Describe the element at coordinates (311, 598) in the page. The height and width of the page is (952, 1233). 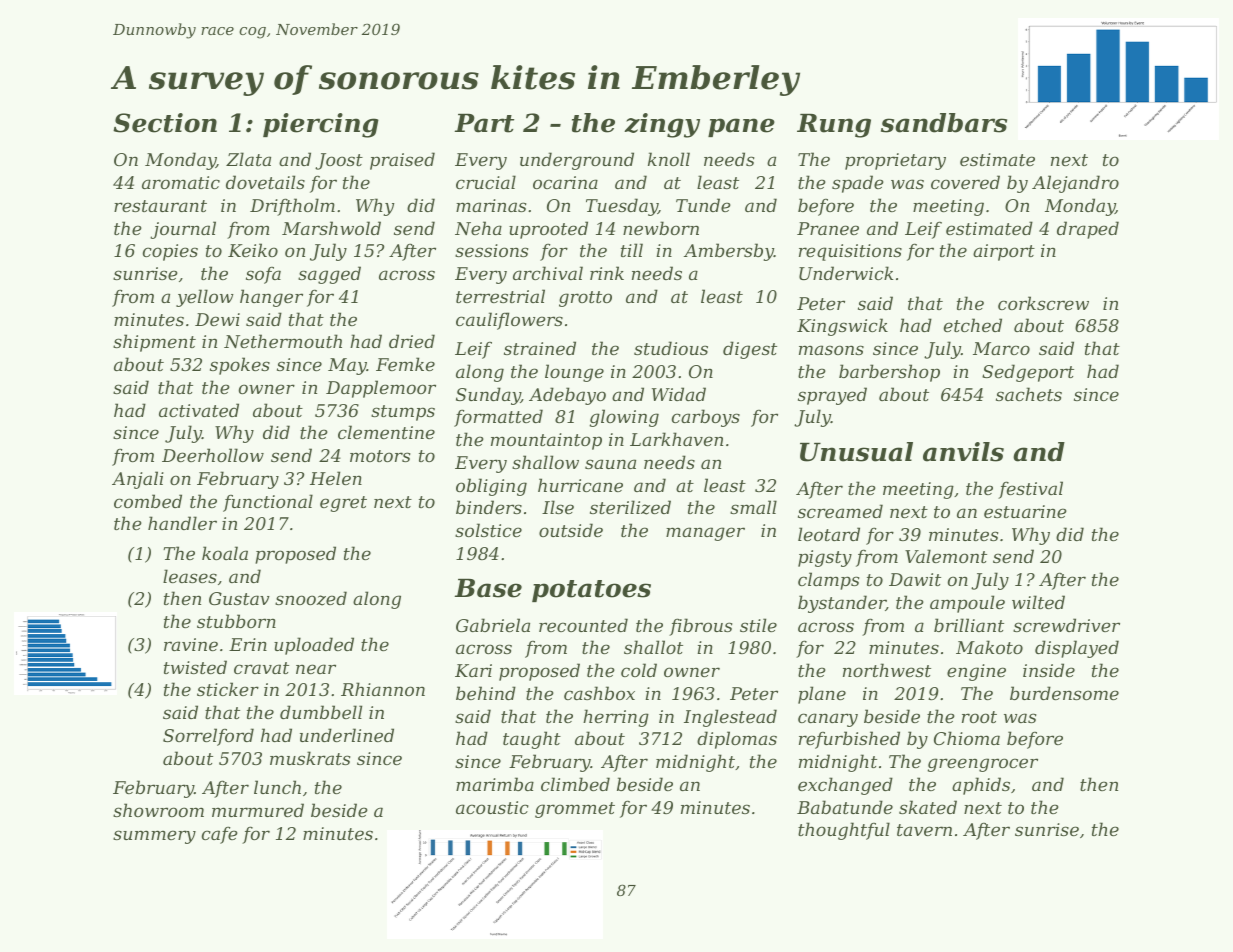
I see `snoozed` at that location.
